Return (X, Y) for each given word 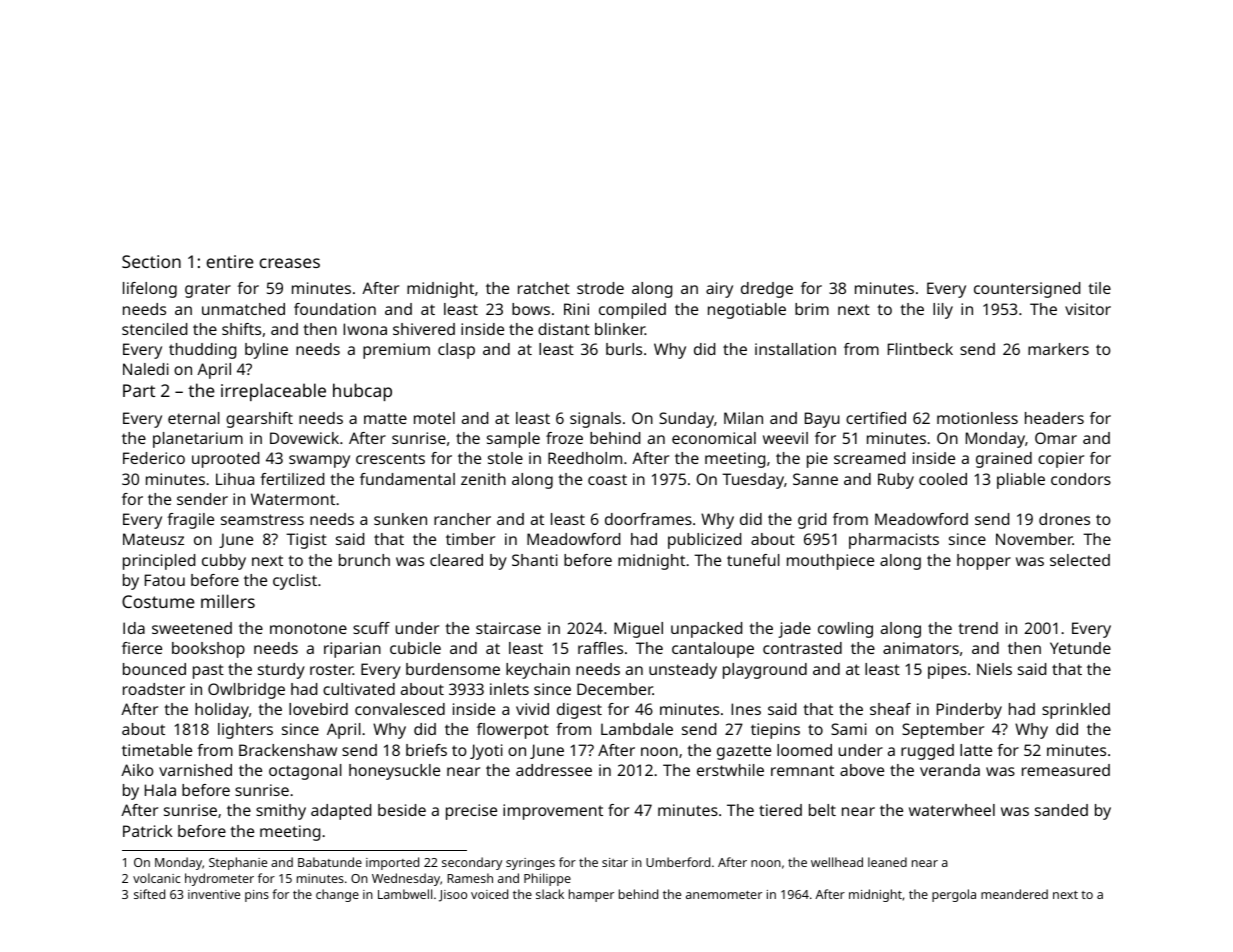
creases (289, 263)
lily (943, 311)
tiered (780, 810)
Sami (849, 729)
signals (595, 420)
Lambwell (405, 894)
